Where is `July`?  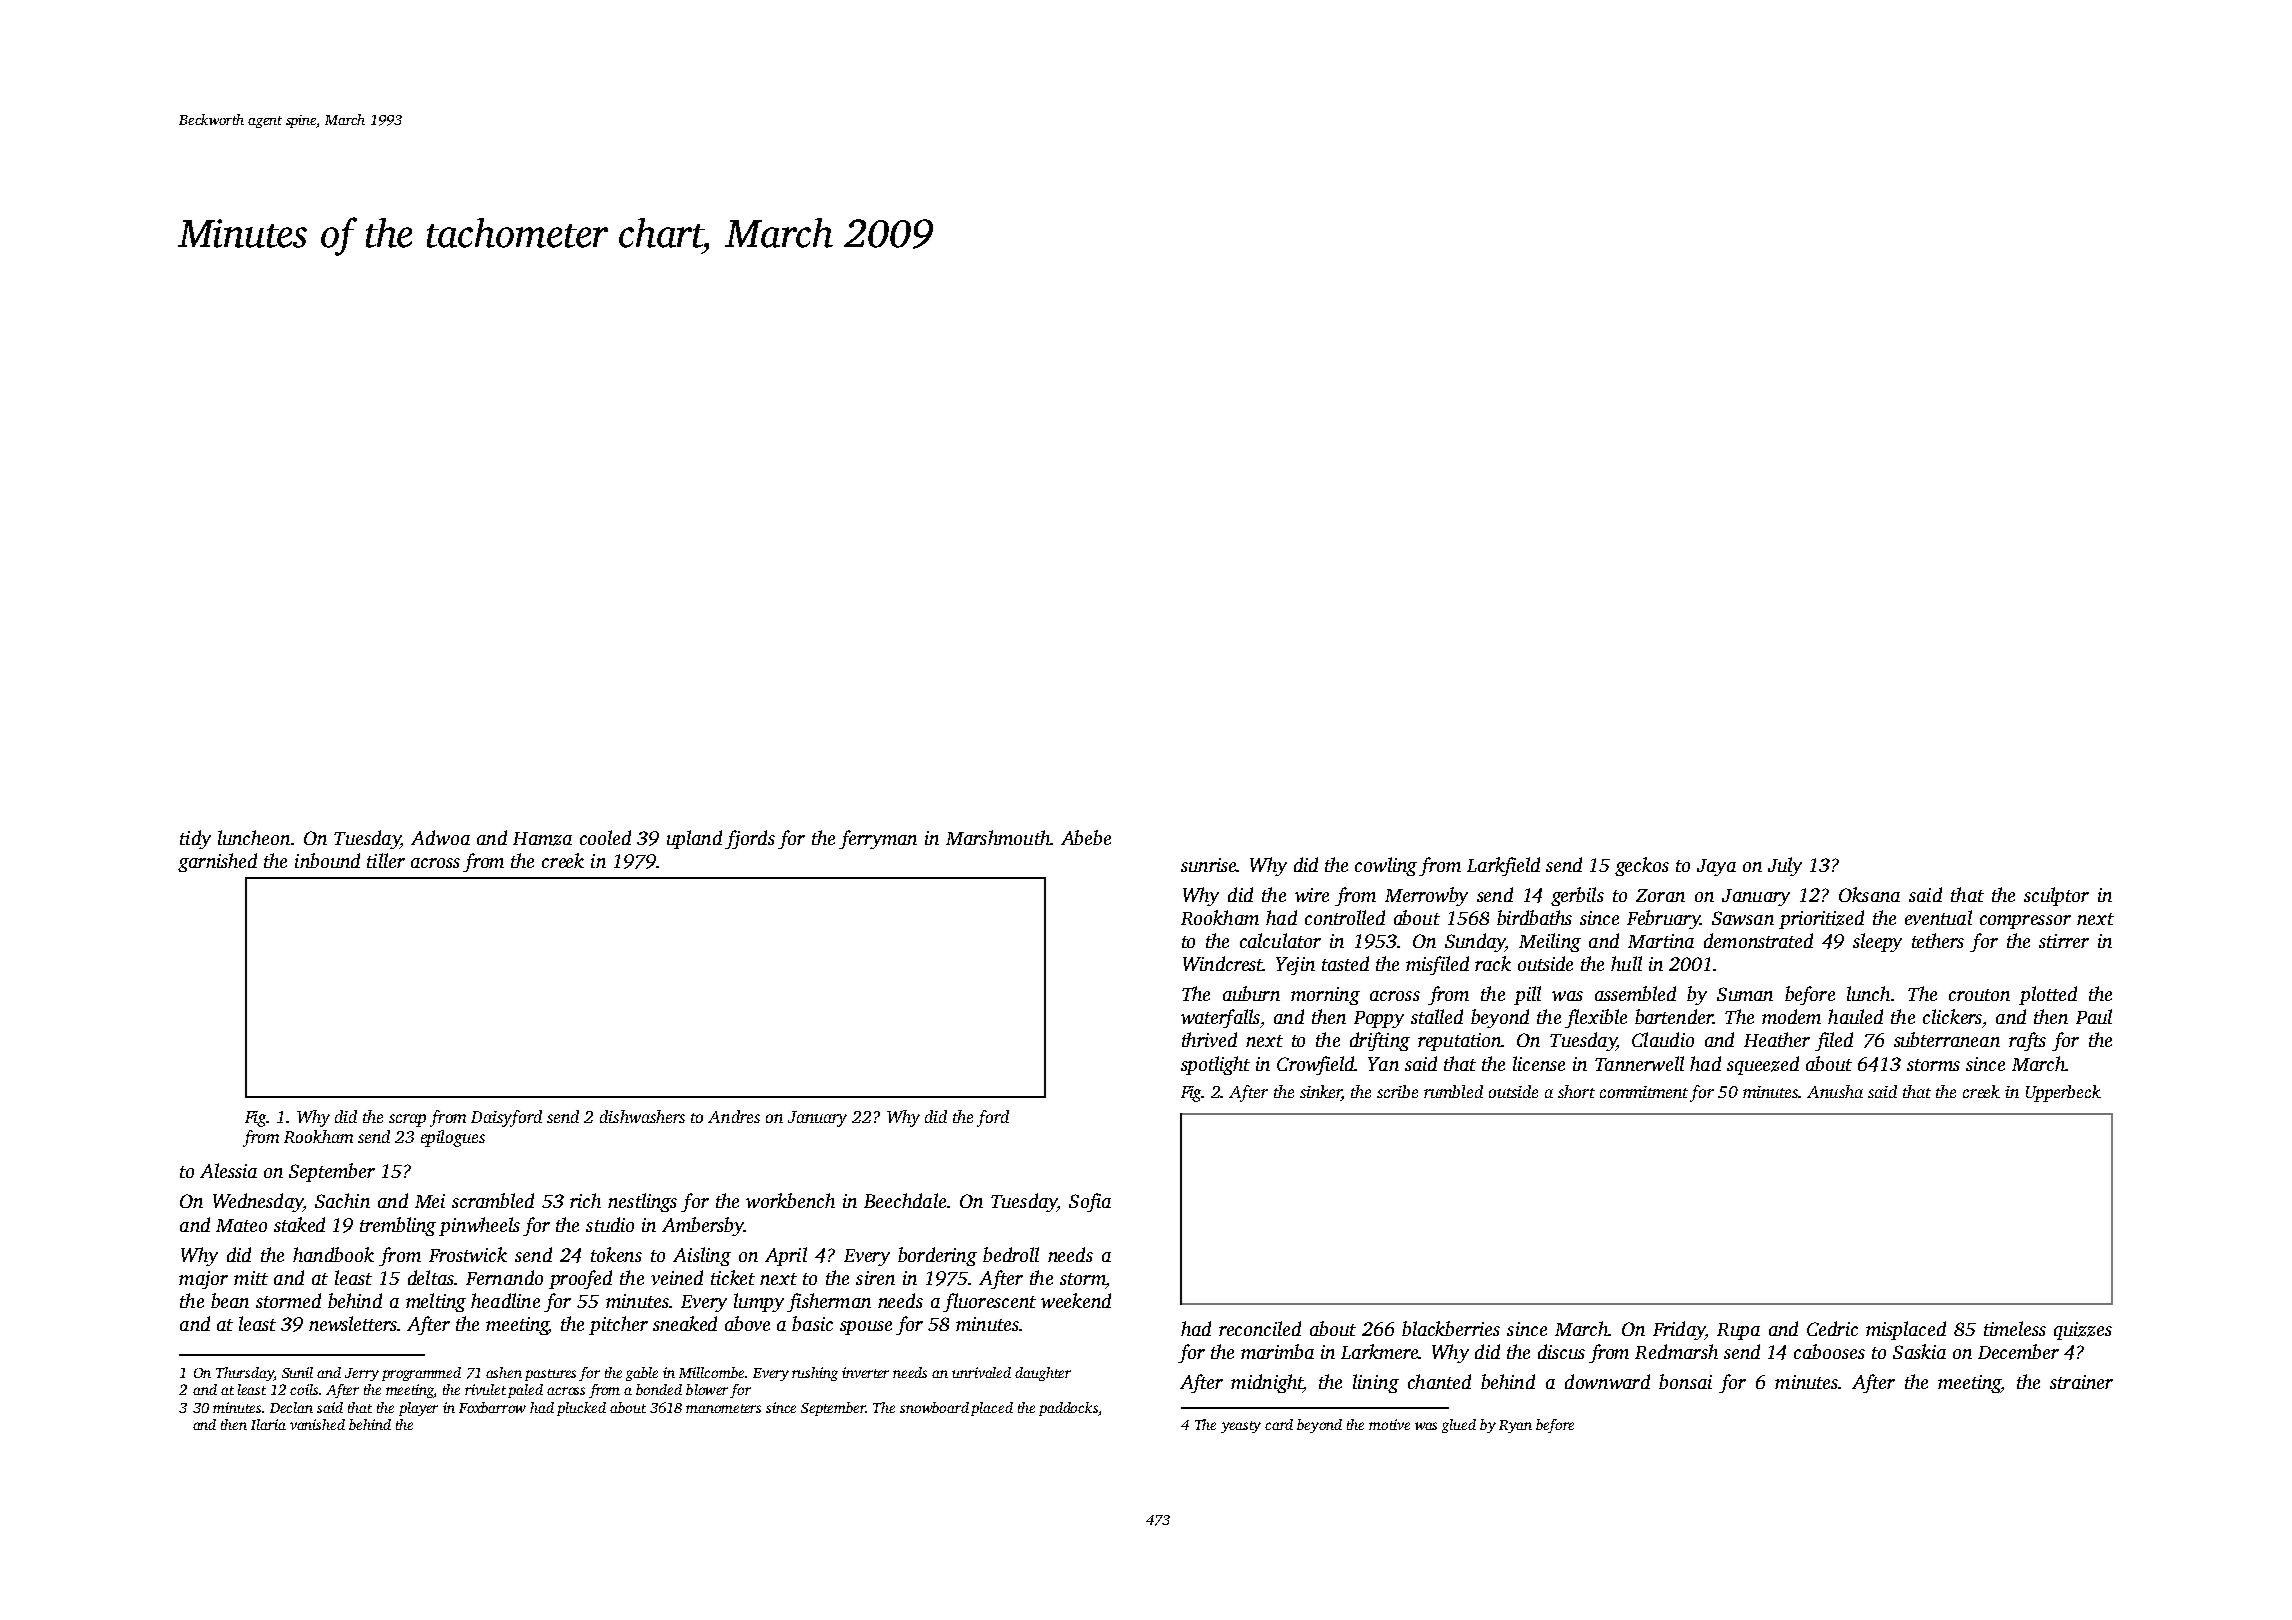
July is located at coordinates (1785, 866).
